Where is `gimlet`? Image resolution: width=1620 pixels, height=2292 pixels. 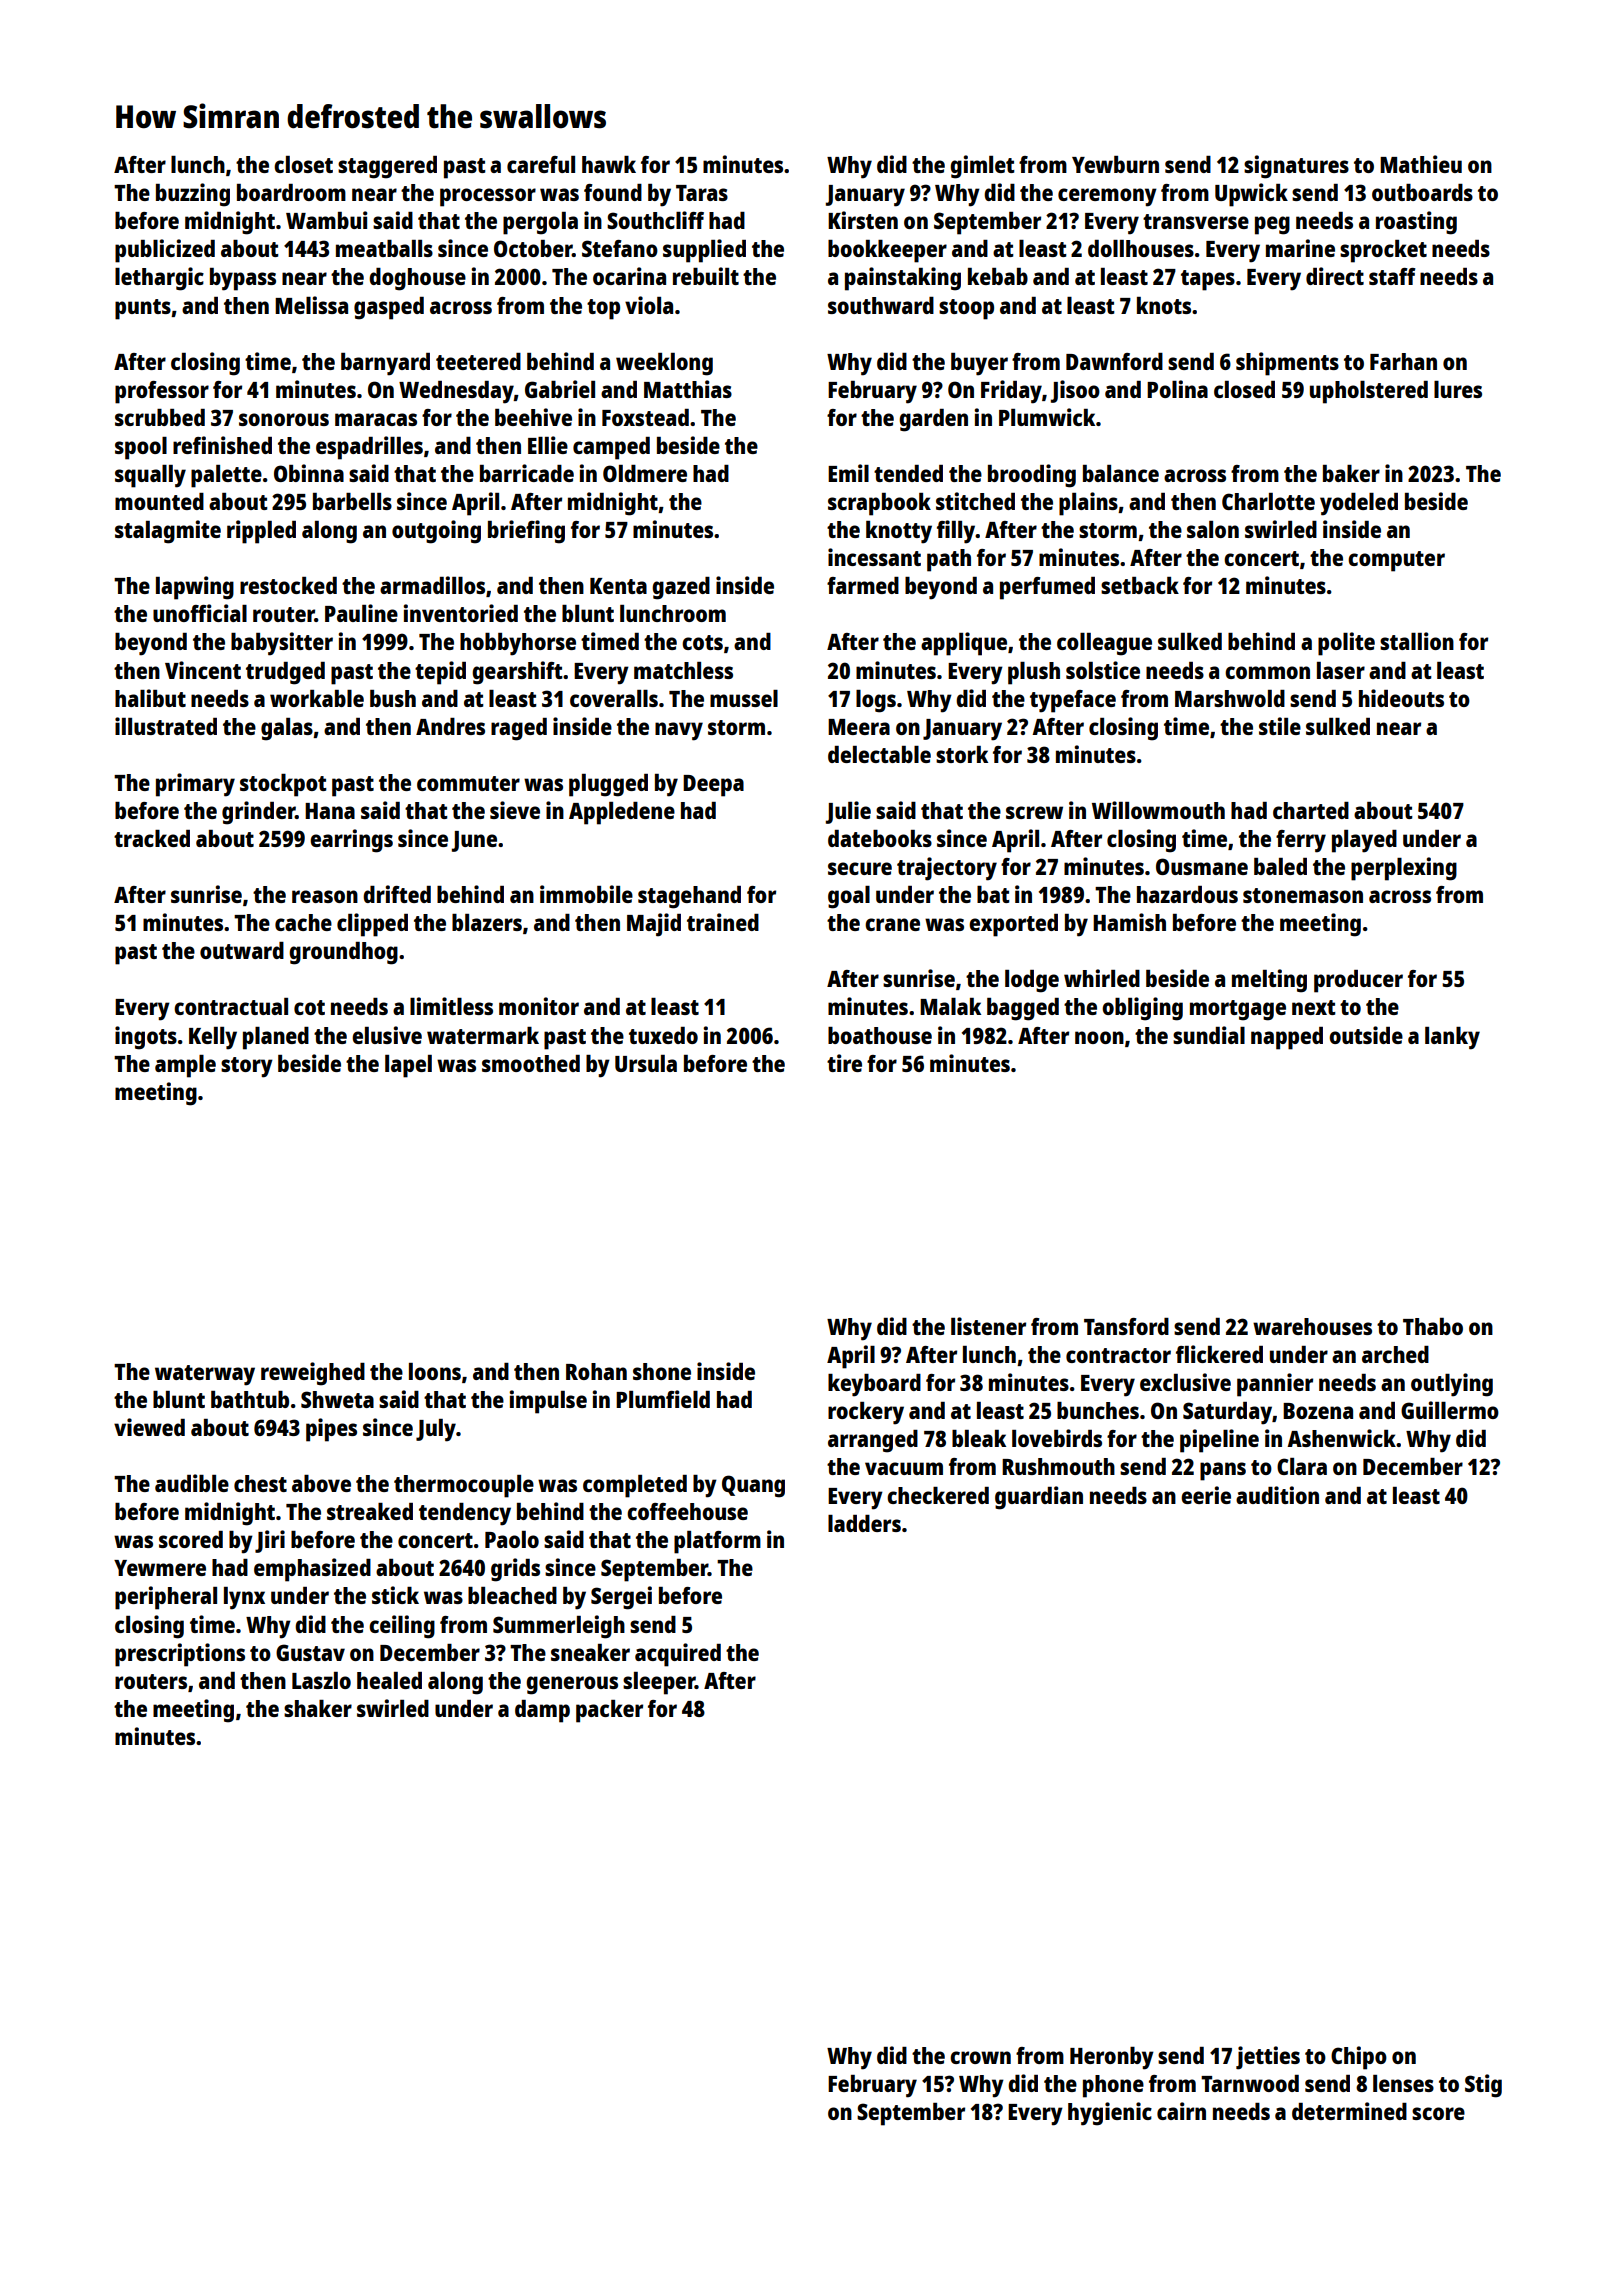
gimlet is located at coordinates (982, 167).
